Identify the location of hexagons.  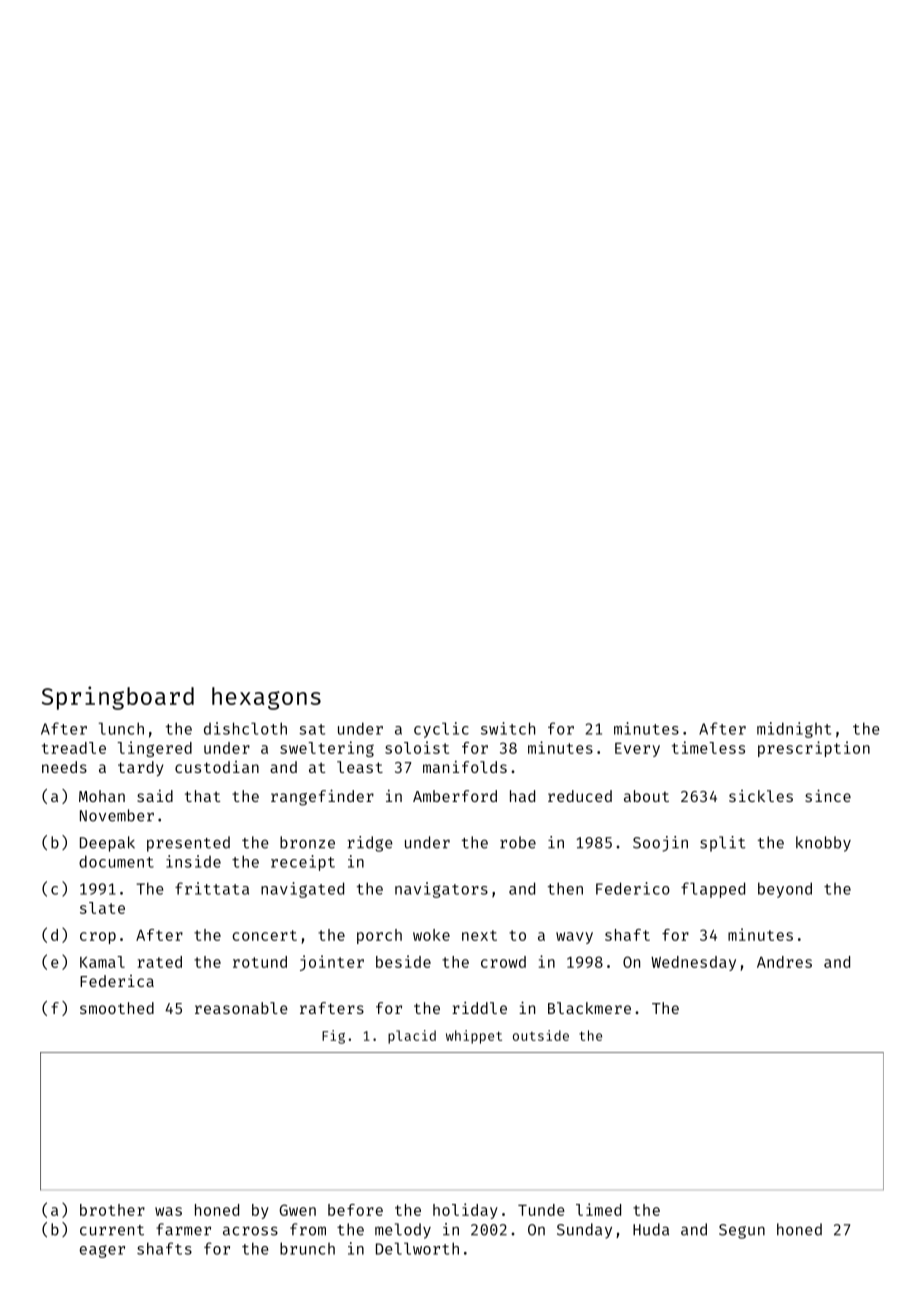
(266, 698).
